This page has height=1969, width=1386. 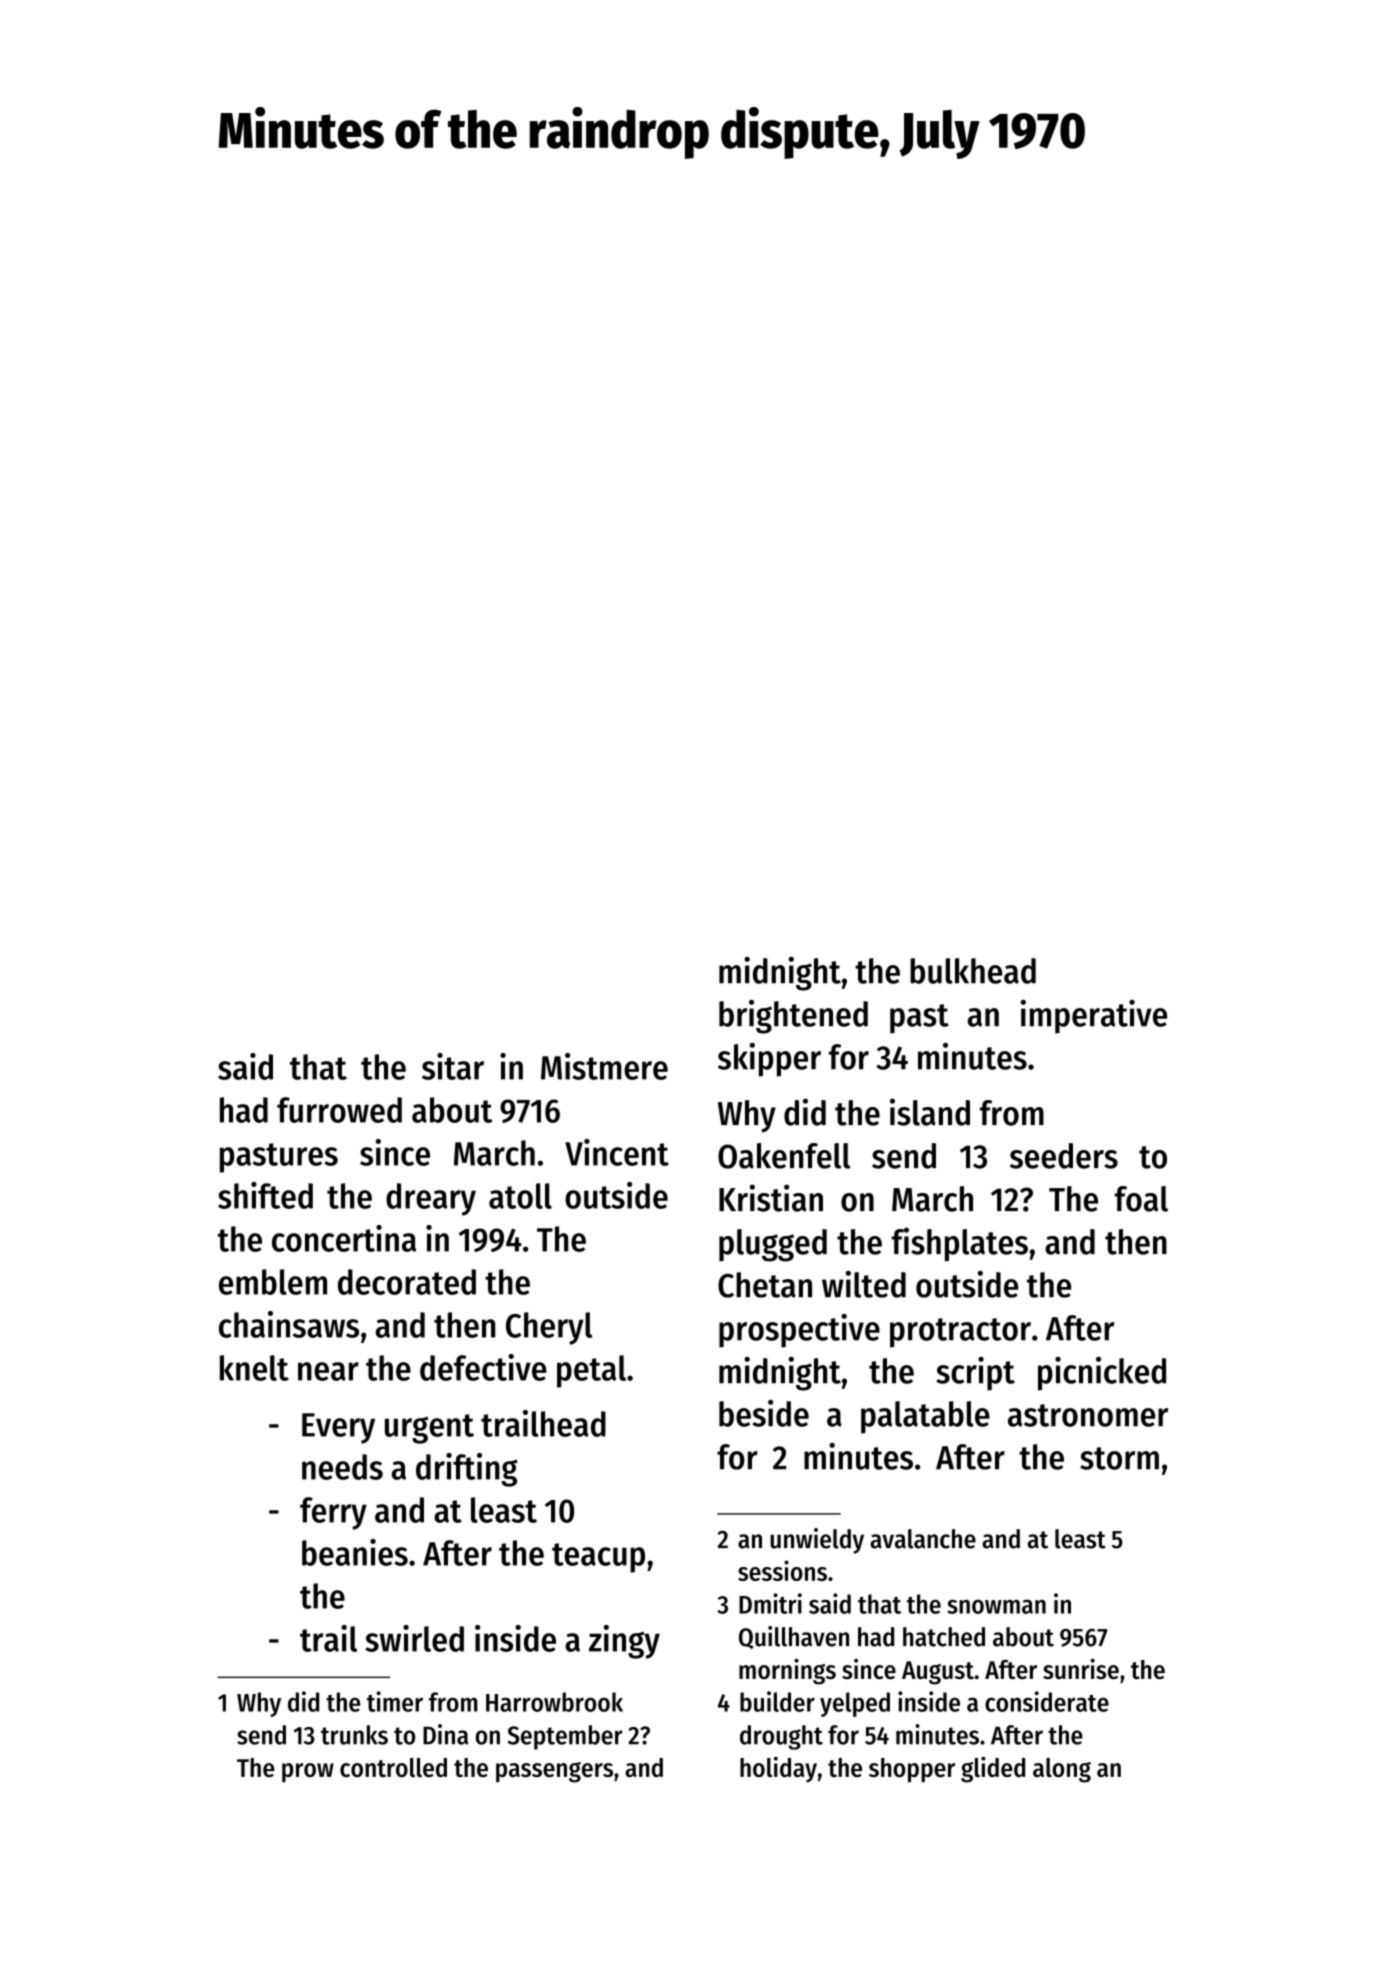 I want to click on bulkhead, so click(x=973, y=971).
